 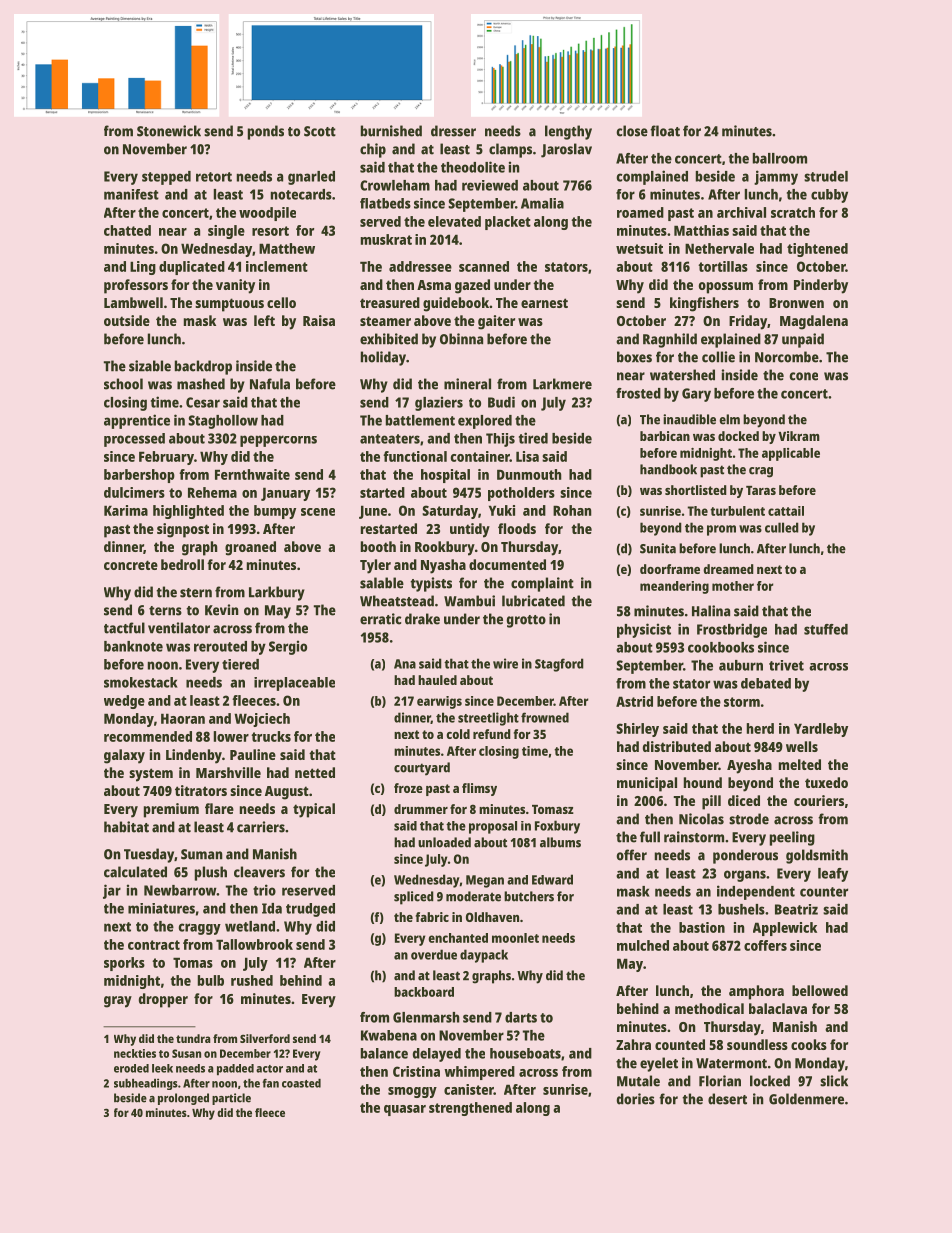 I want to click on notecards, so click(x=301, y=194).
